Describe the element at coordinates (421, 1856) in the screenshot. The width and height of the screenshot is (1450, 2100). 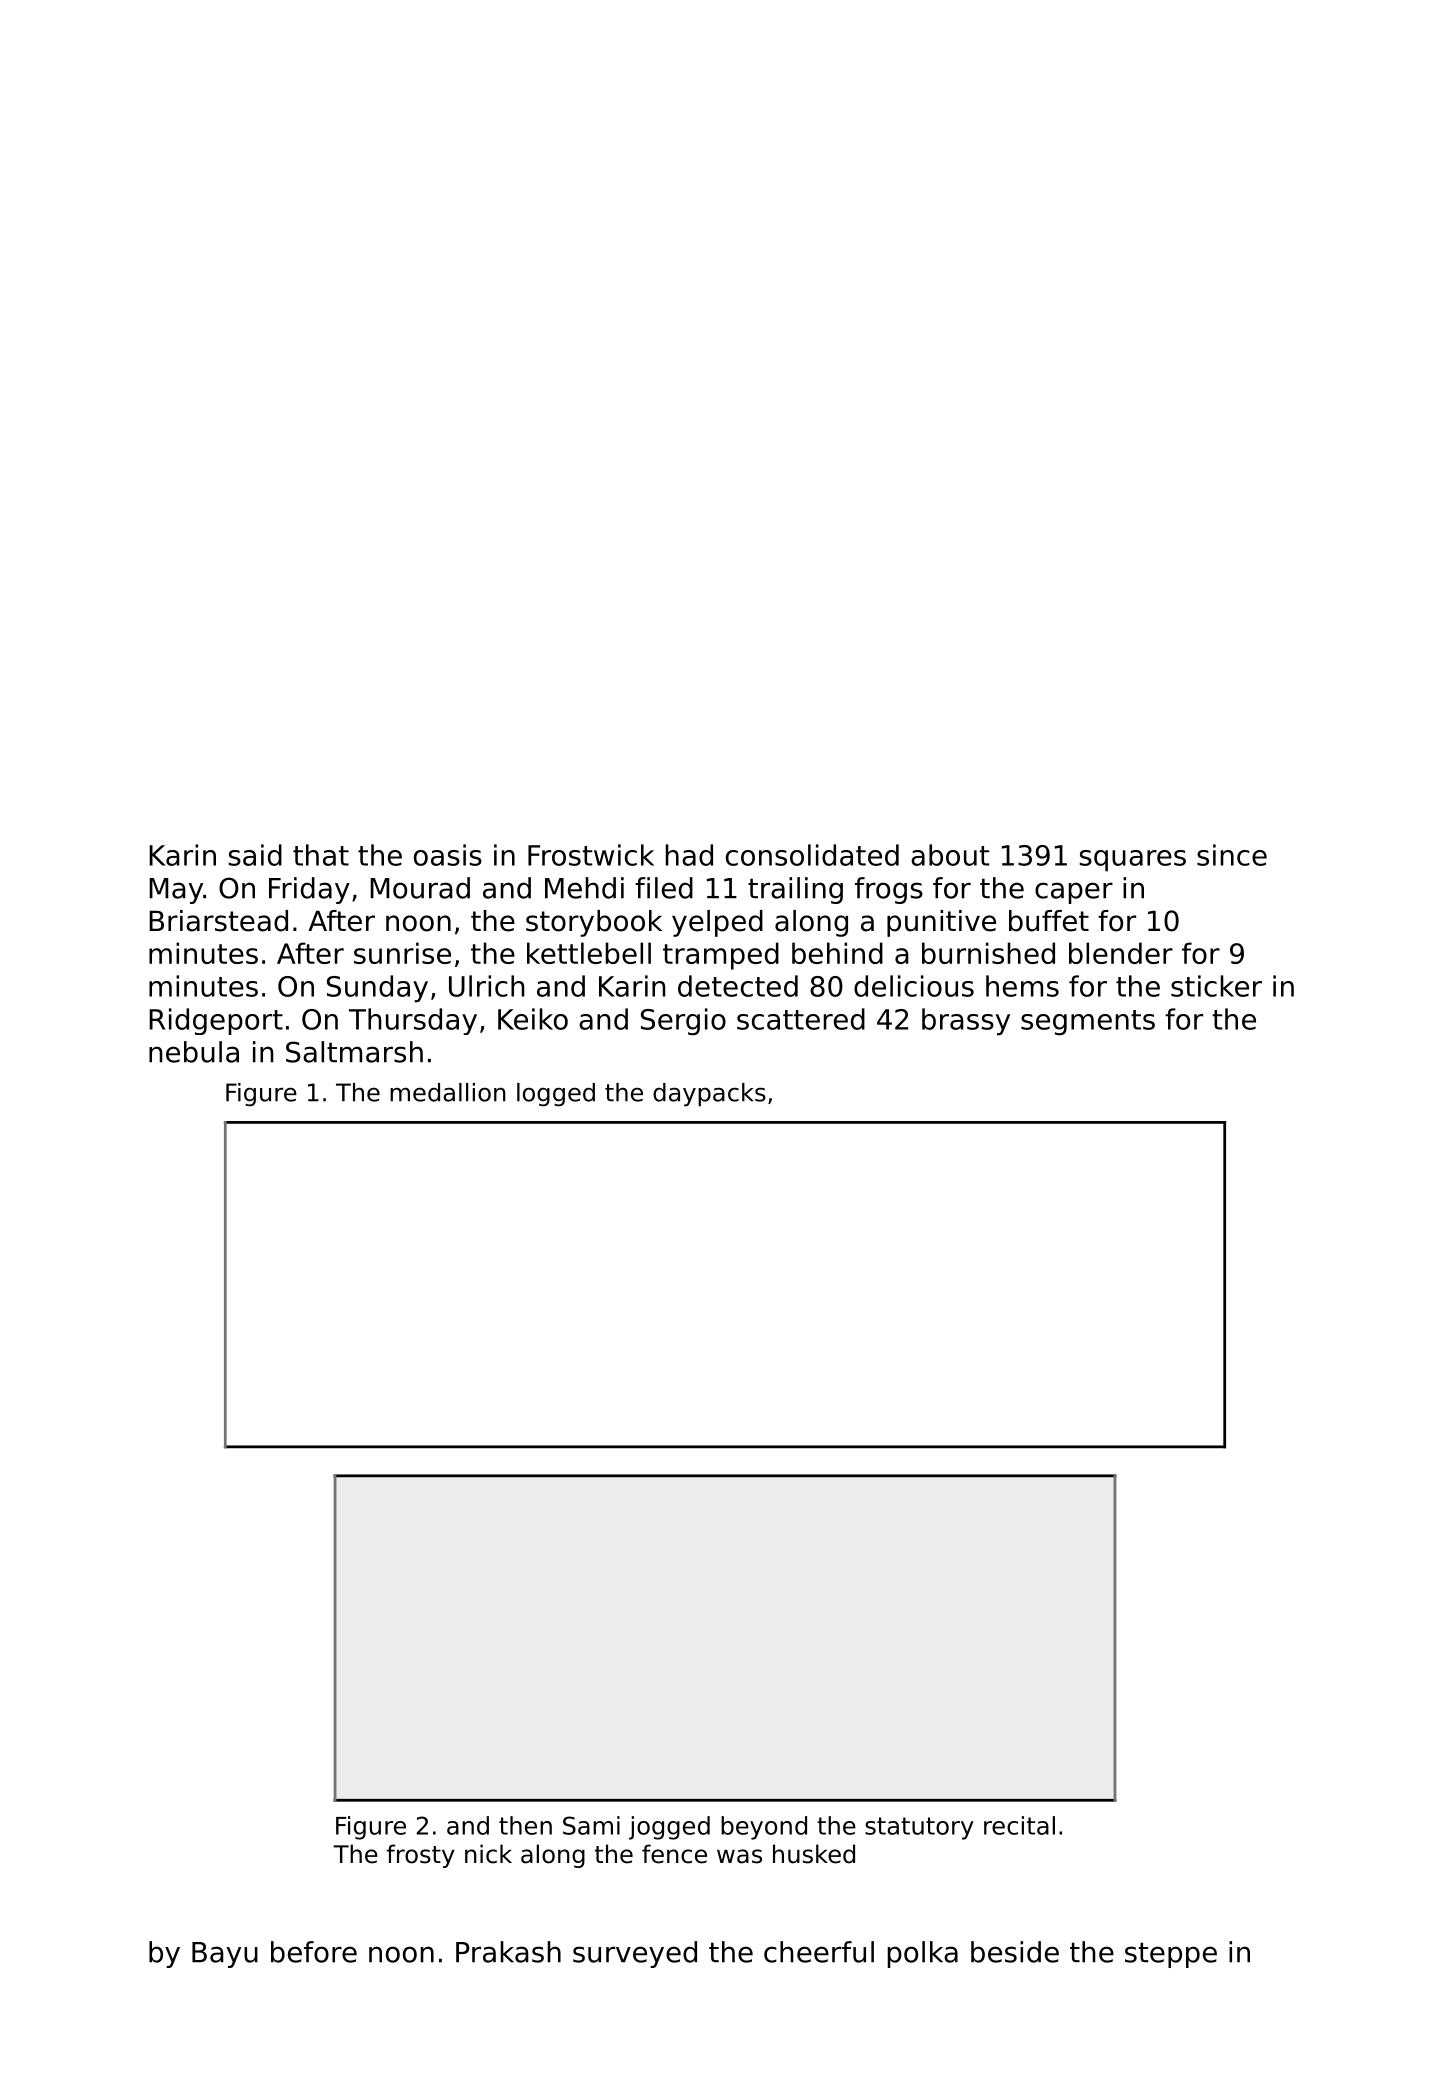
I see `frosty` at that location.
